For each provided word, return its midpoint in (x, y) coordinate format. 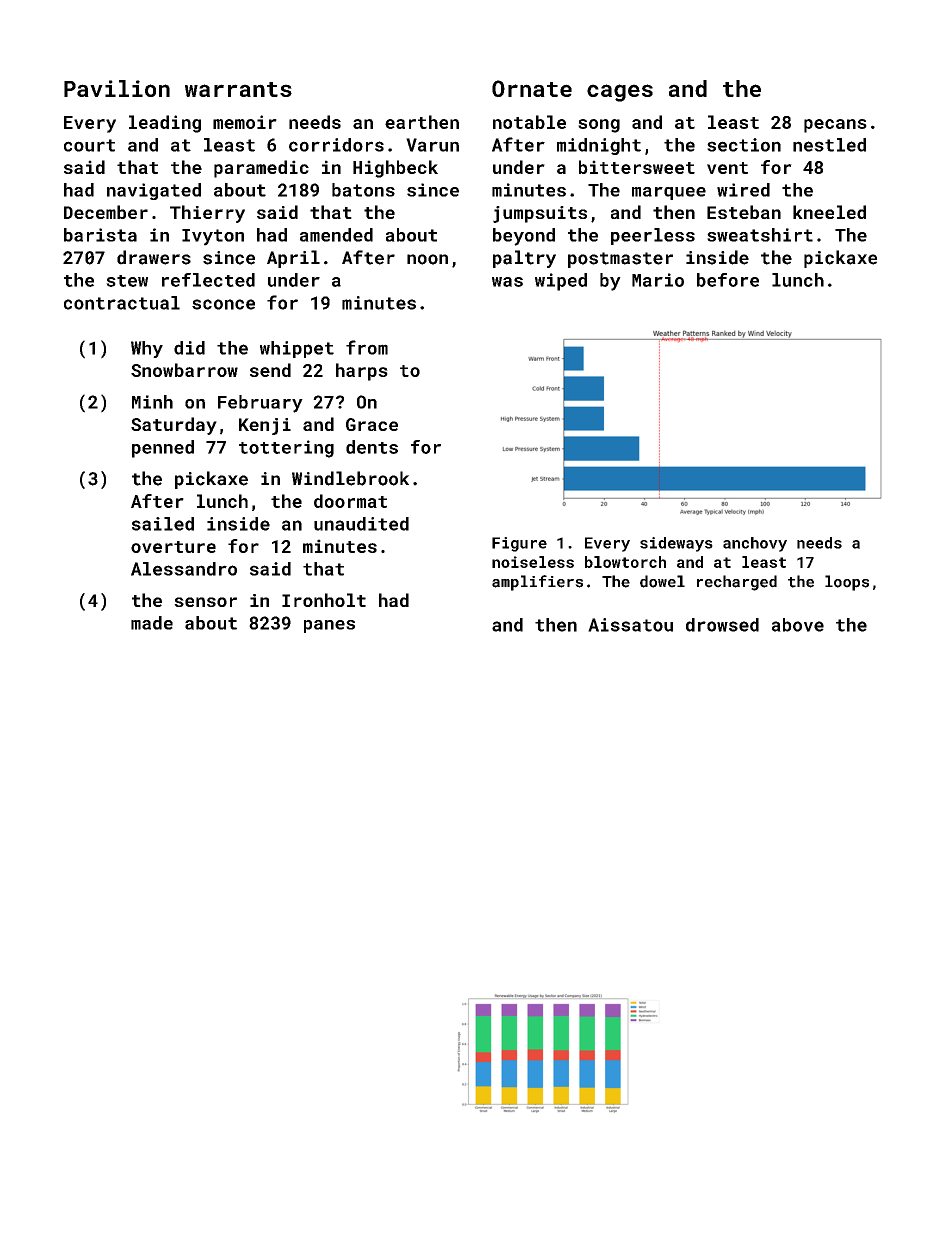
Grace (372, 424)
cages (620, 93)
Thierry (207, 214)
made (152, 623)
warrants (238, 89)
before (728, 280)
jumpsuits (540, 214)
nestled (829, 145)
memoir (245, 122)
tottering (286, 449)
